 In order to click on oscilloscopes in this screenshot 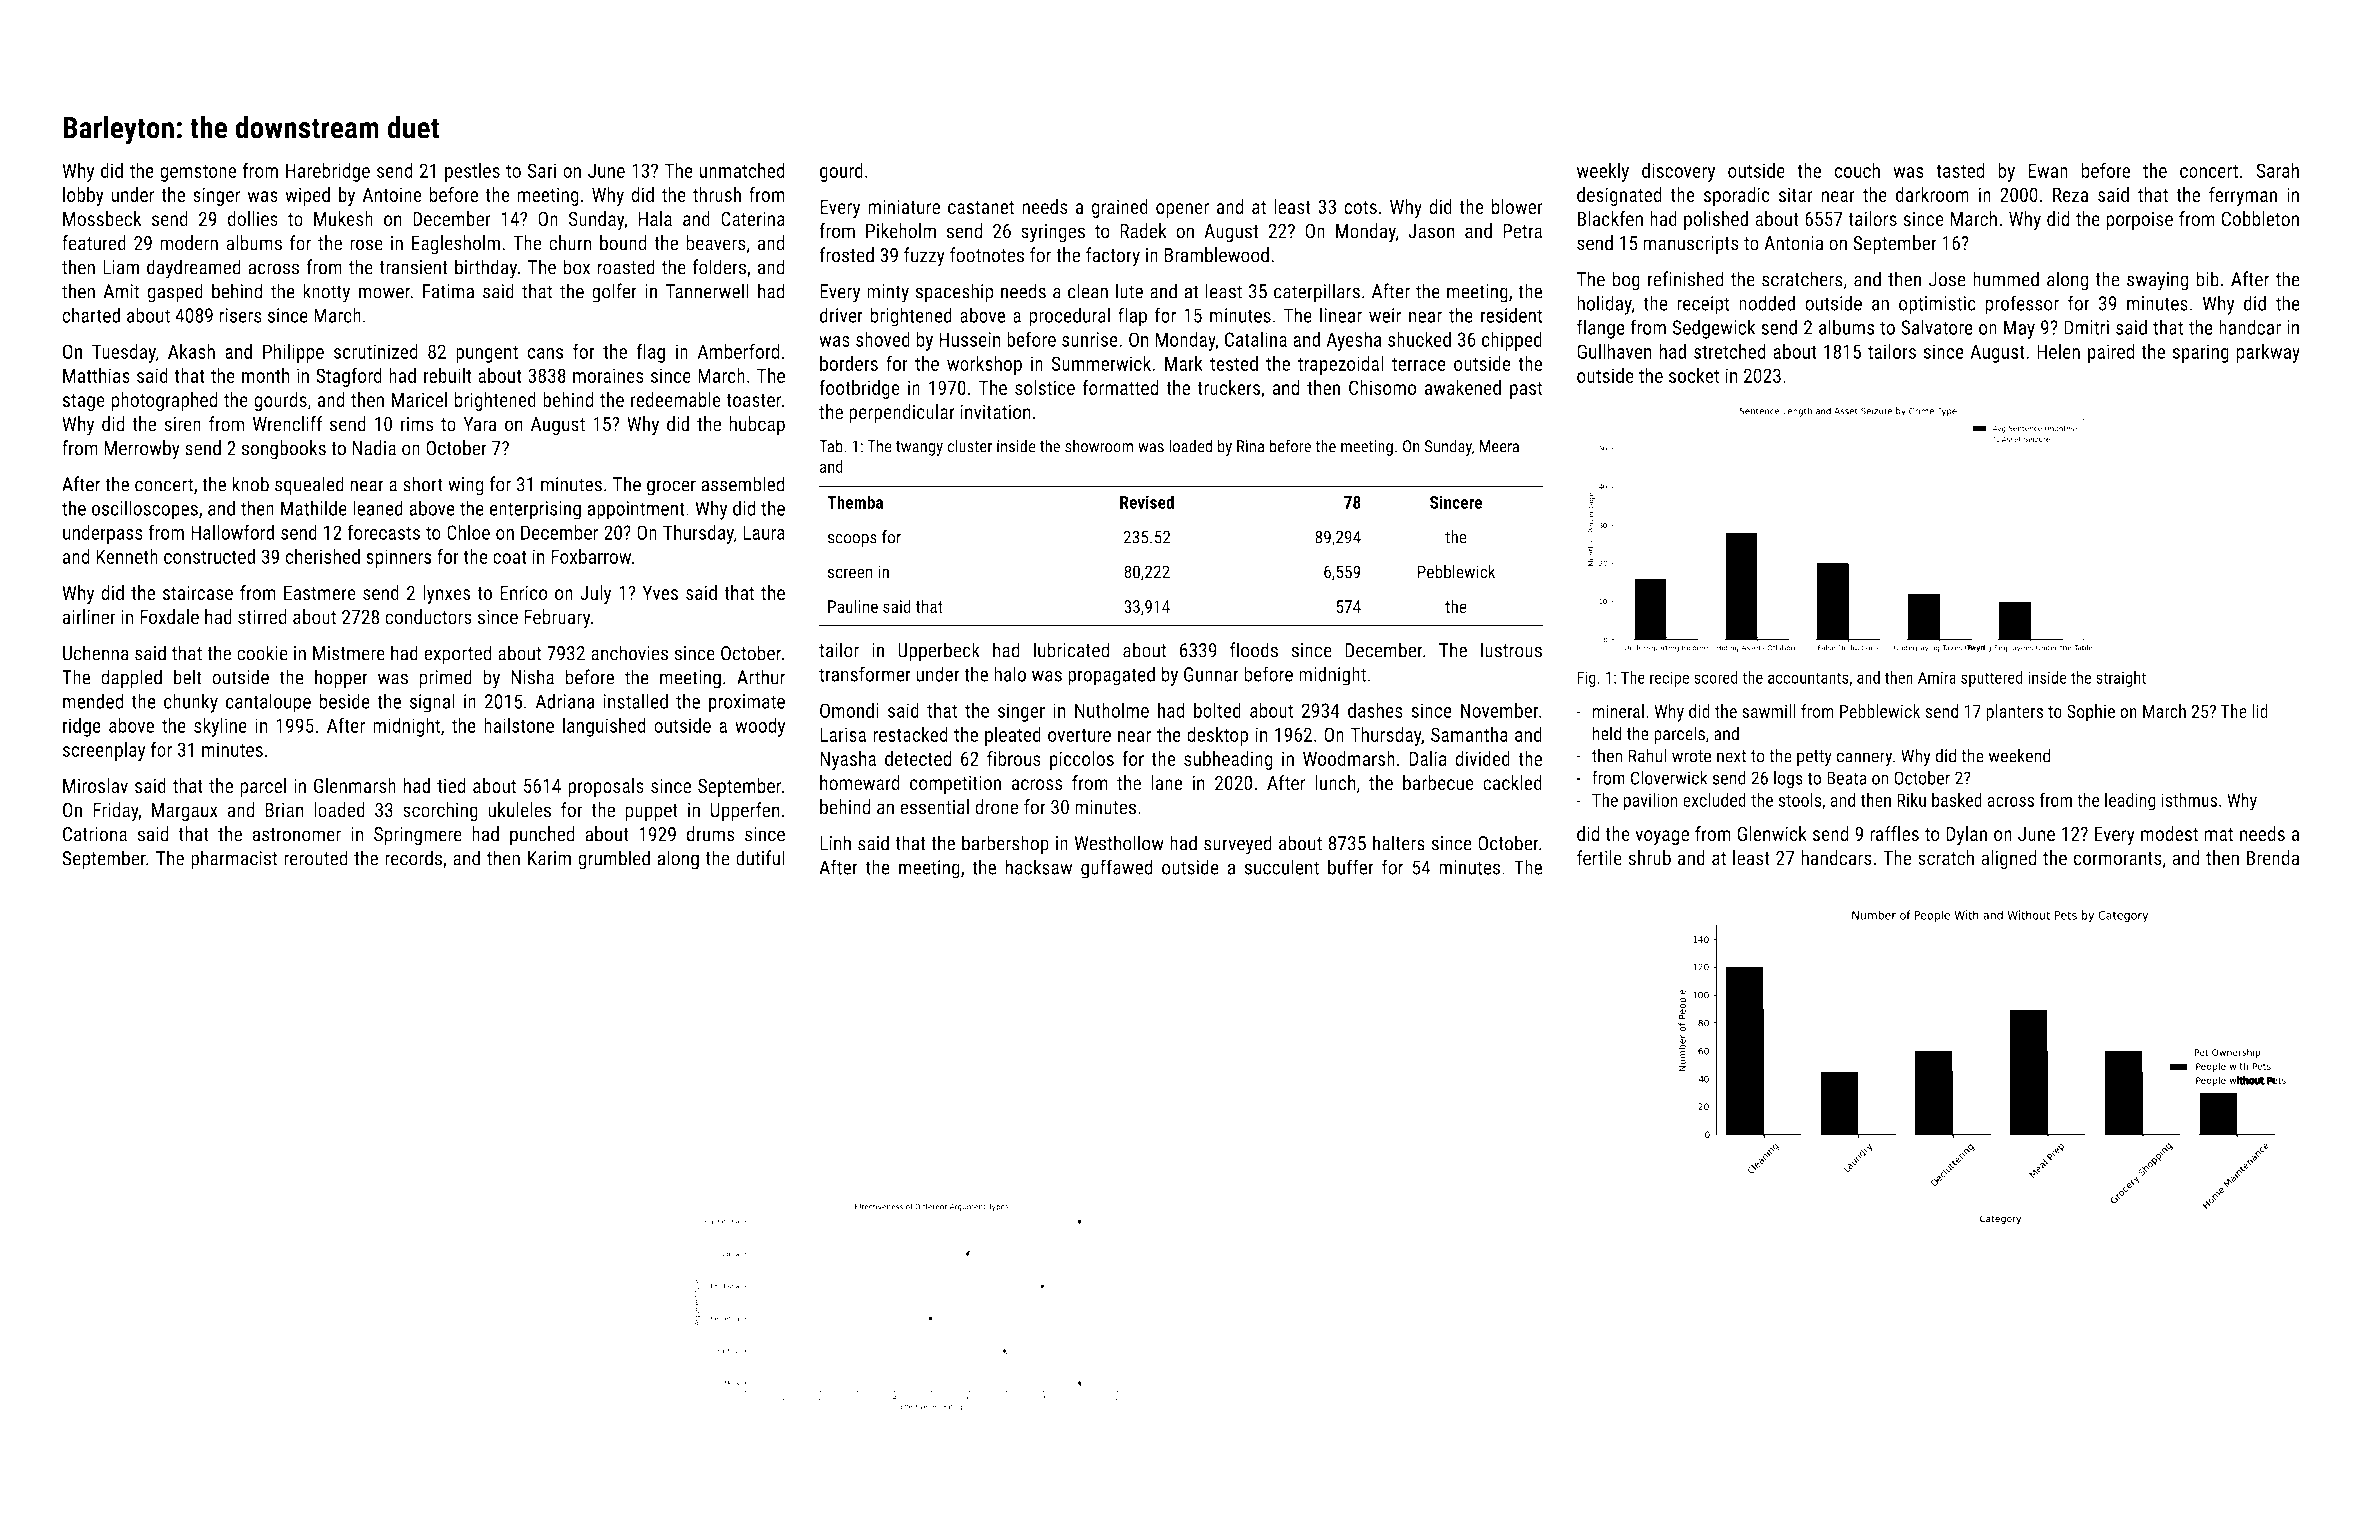, I will do `click(145, 510)`.
